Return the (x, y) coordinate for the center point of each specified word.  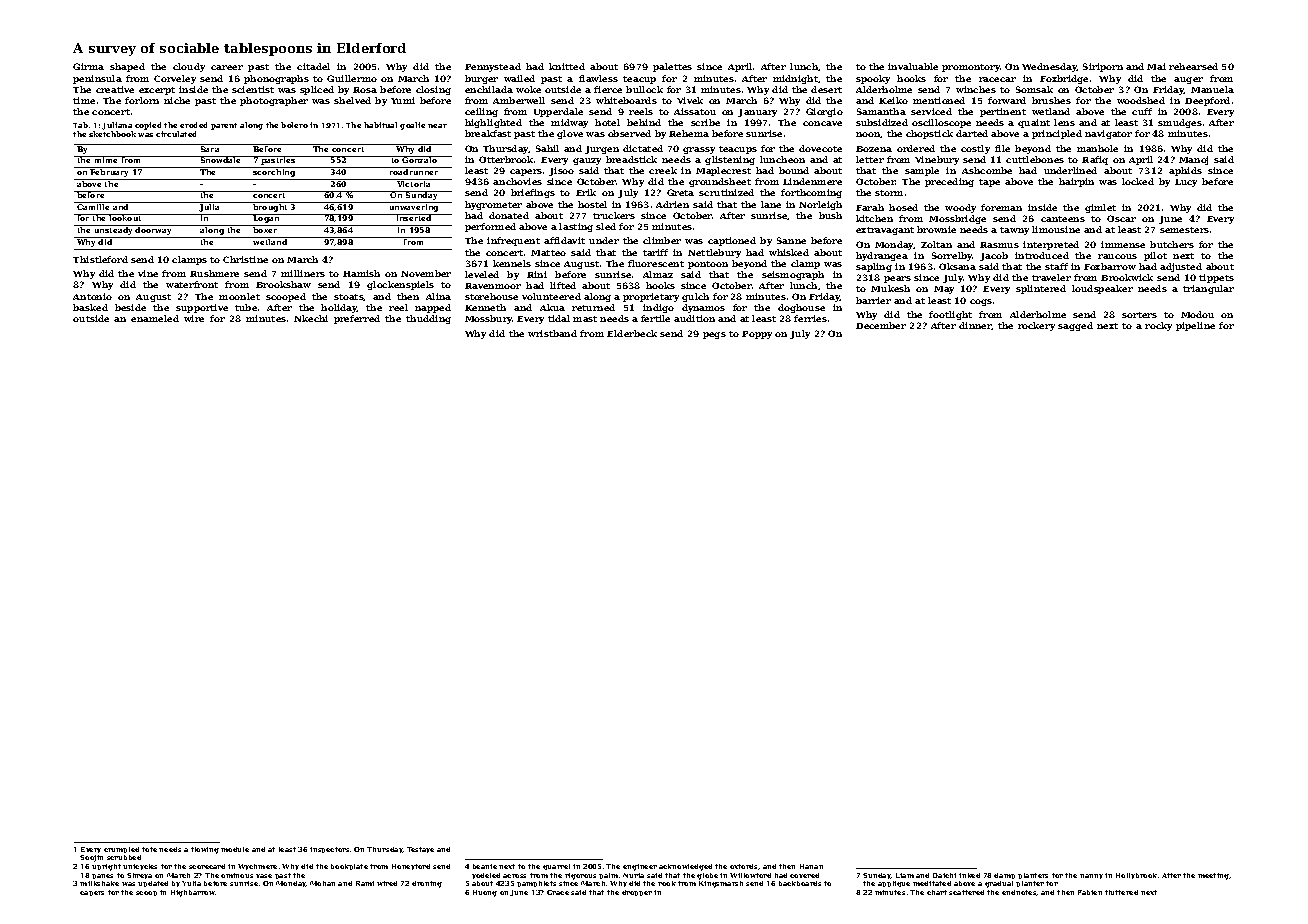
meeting (1213, 876)
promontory (971, 68)
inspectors (329, 850)
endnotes (1019, 893)
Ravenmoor (493, 286)
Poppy (757, 335)
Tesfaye (420, 850)
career (227, 67)
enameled (155, 318)
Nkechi (311, 318)
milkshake (99, 883)
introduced (1042, 255)
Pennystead (493, 67)
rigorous (580, 876)
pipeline (1195, 326)
